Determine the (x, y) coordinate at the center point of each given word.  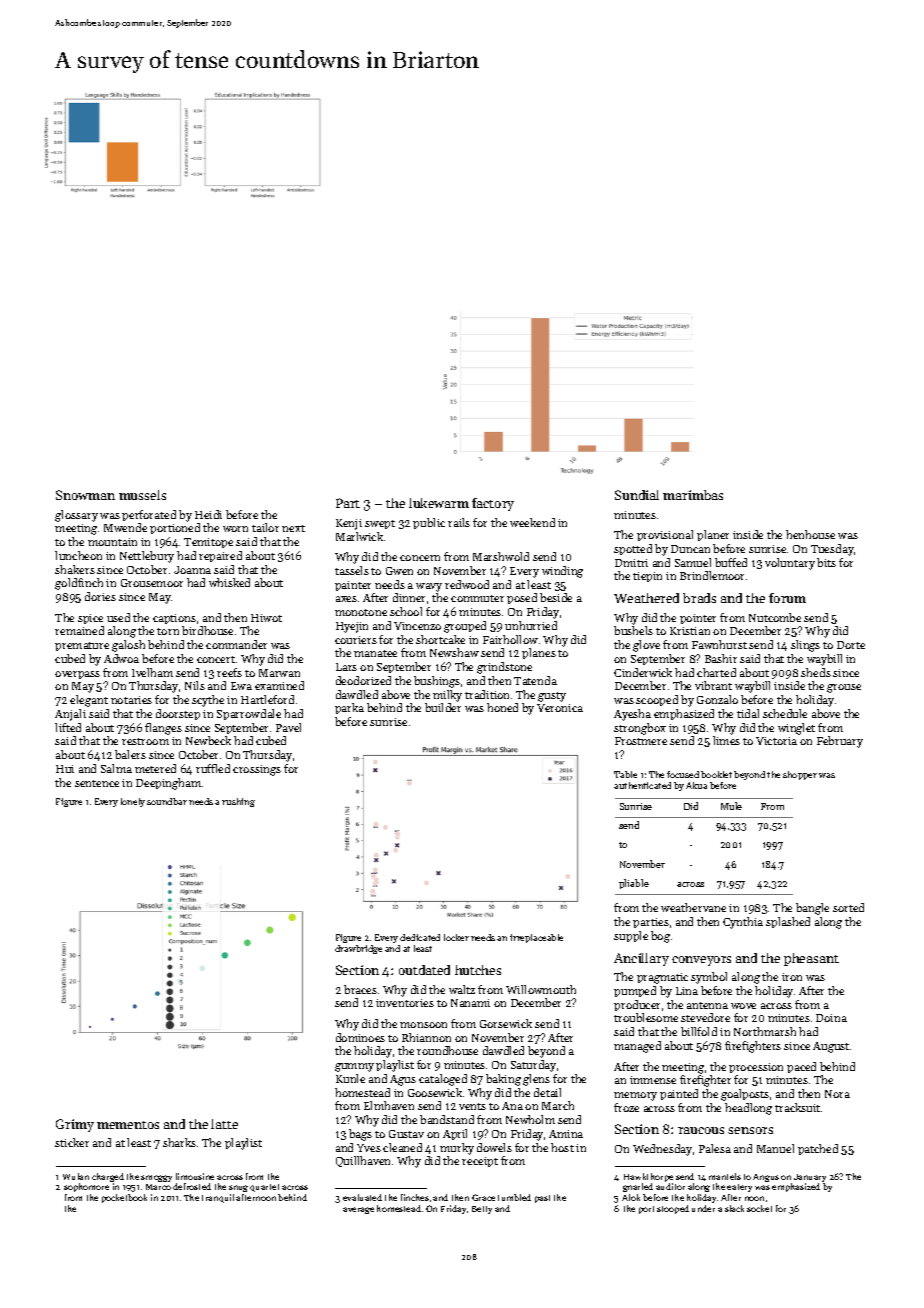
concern (420, 558)
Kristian (690, 631)
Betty (482, 1210)
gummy (354, 1067)
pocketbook (124, 1198)
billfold (699, 1031)
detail (547, 1092)
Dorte (851, 645)
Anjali (70, 715)
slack (734, 1208)
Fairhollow (510, 639)
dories (100, 596)
